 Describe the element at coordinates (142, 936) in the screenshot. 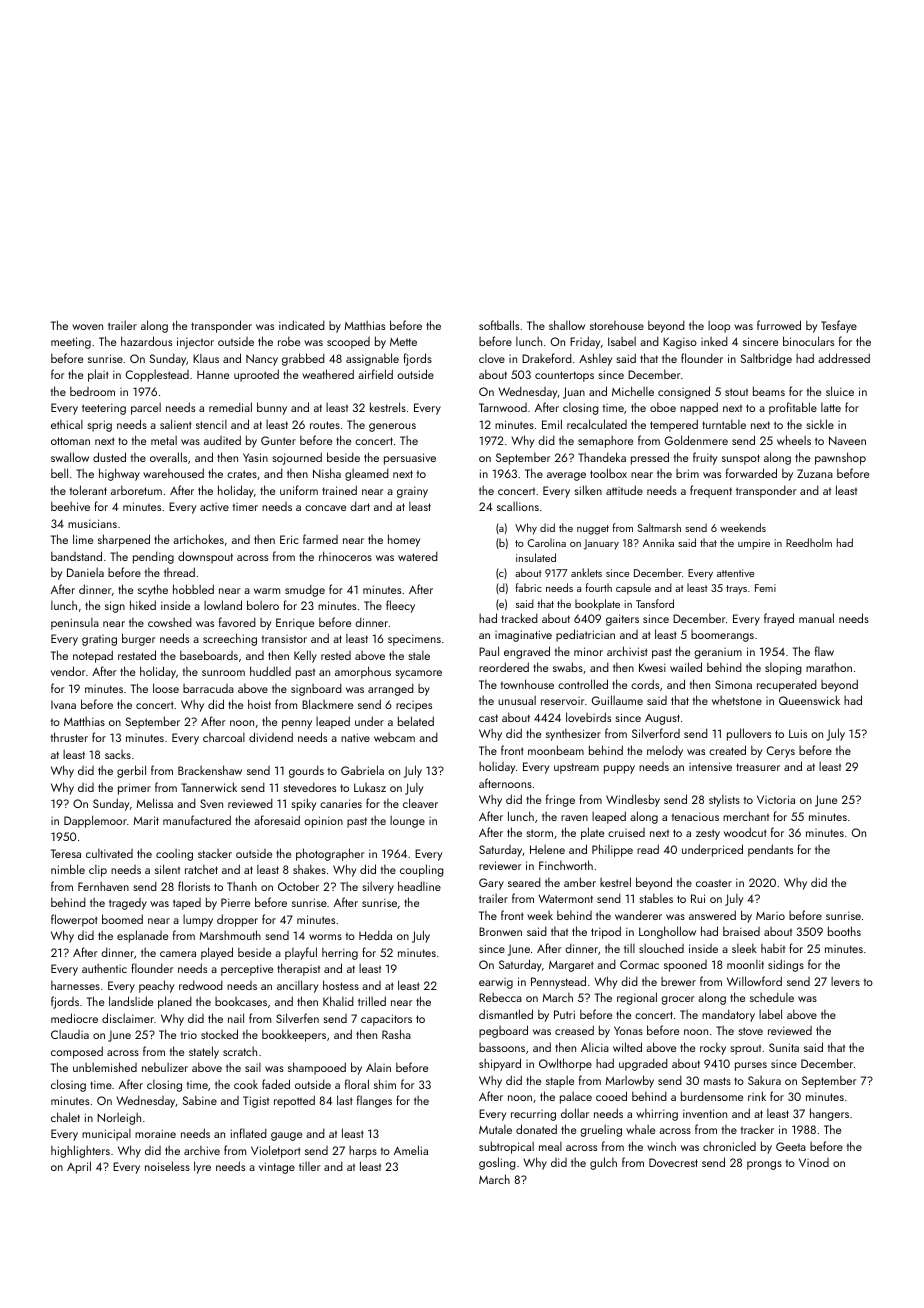

I see `esplanade` at that location.
